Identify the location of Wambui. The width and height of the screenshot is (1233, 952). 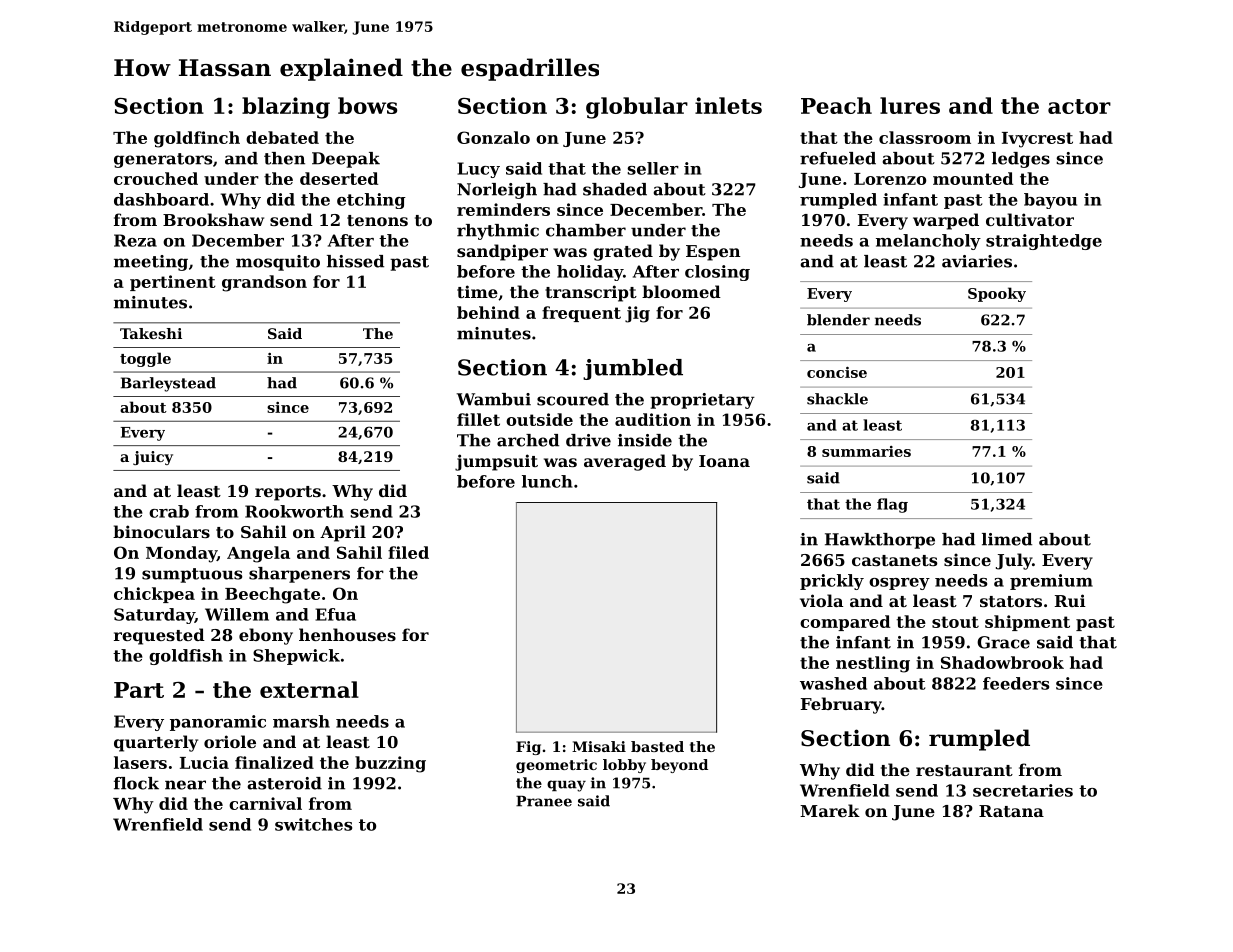
(493, 399).
